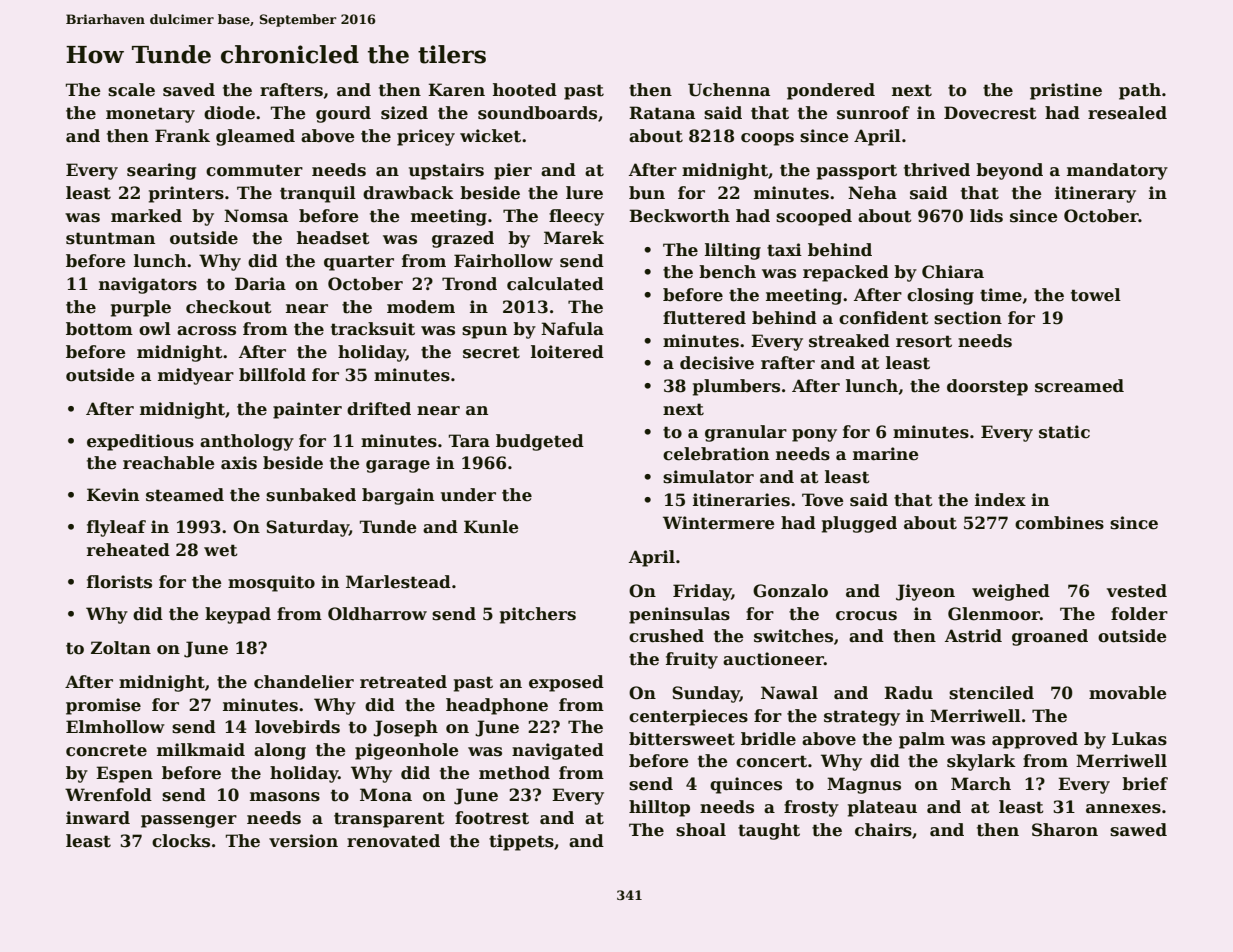  Describe the element at coordinates (189, 821) in the screenshot. I see `passenger` at that location.
